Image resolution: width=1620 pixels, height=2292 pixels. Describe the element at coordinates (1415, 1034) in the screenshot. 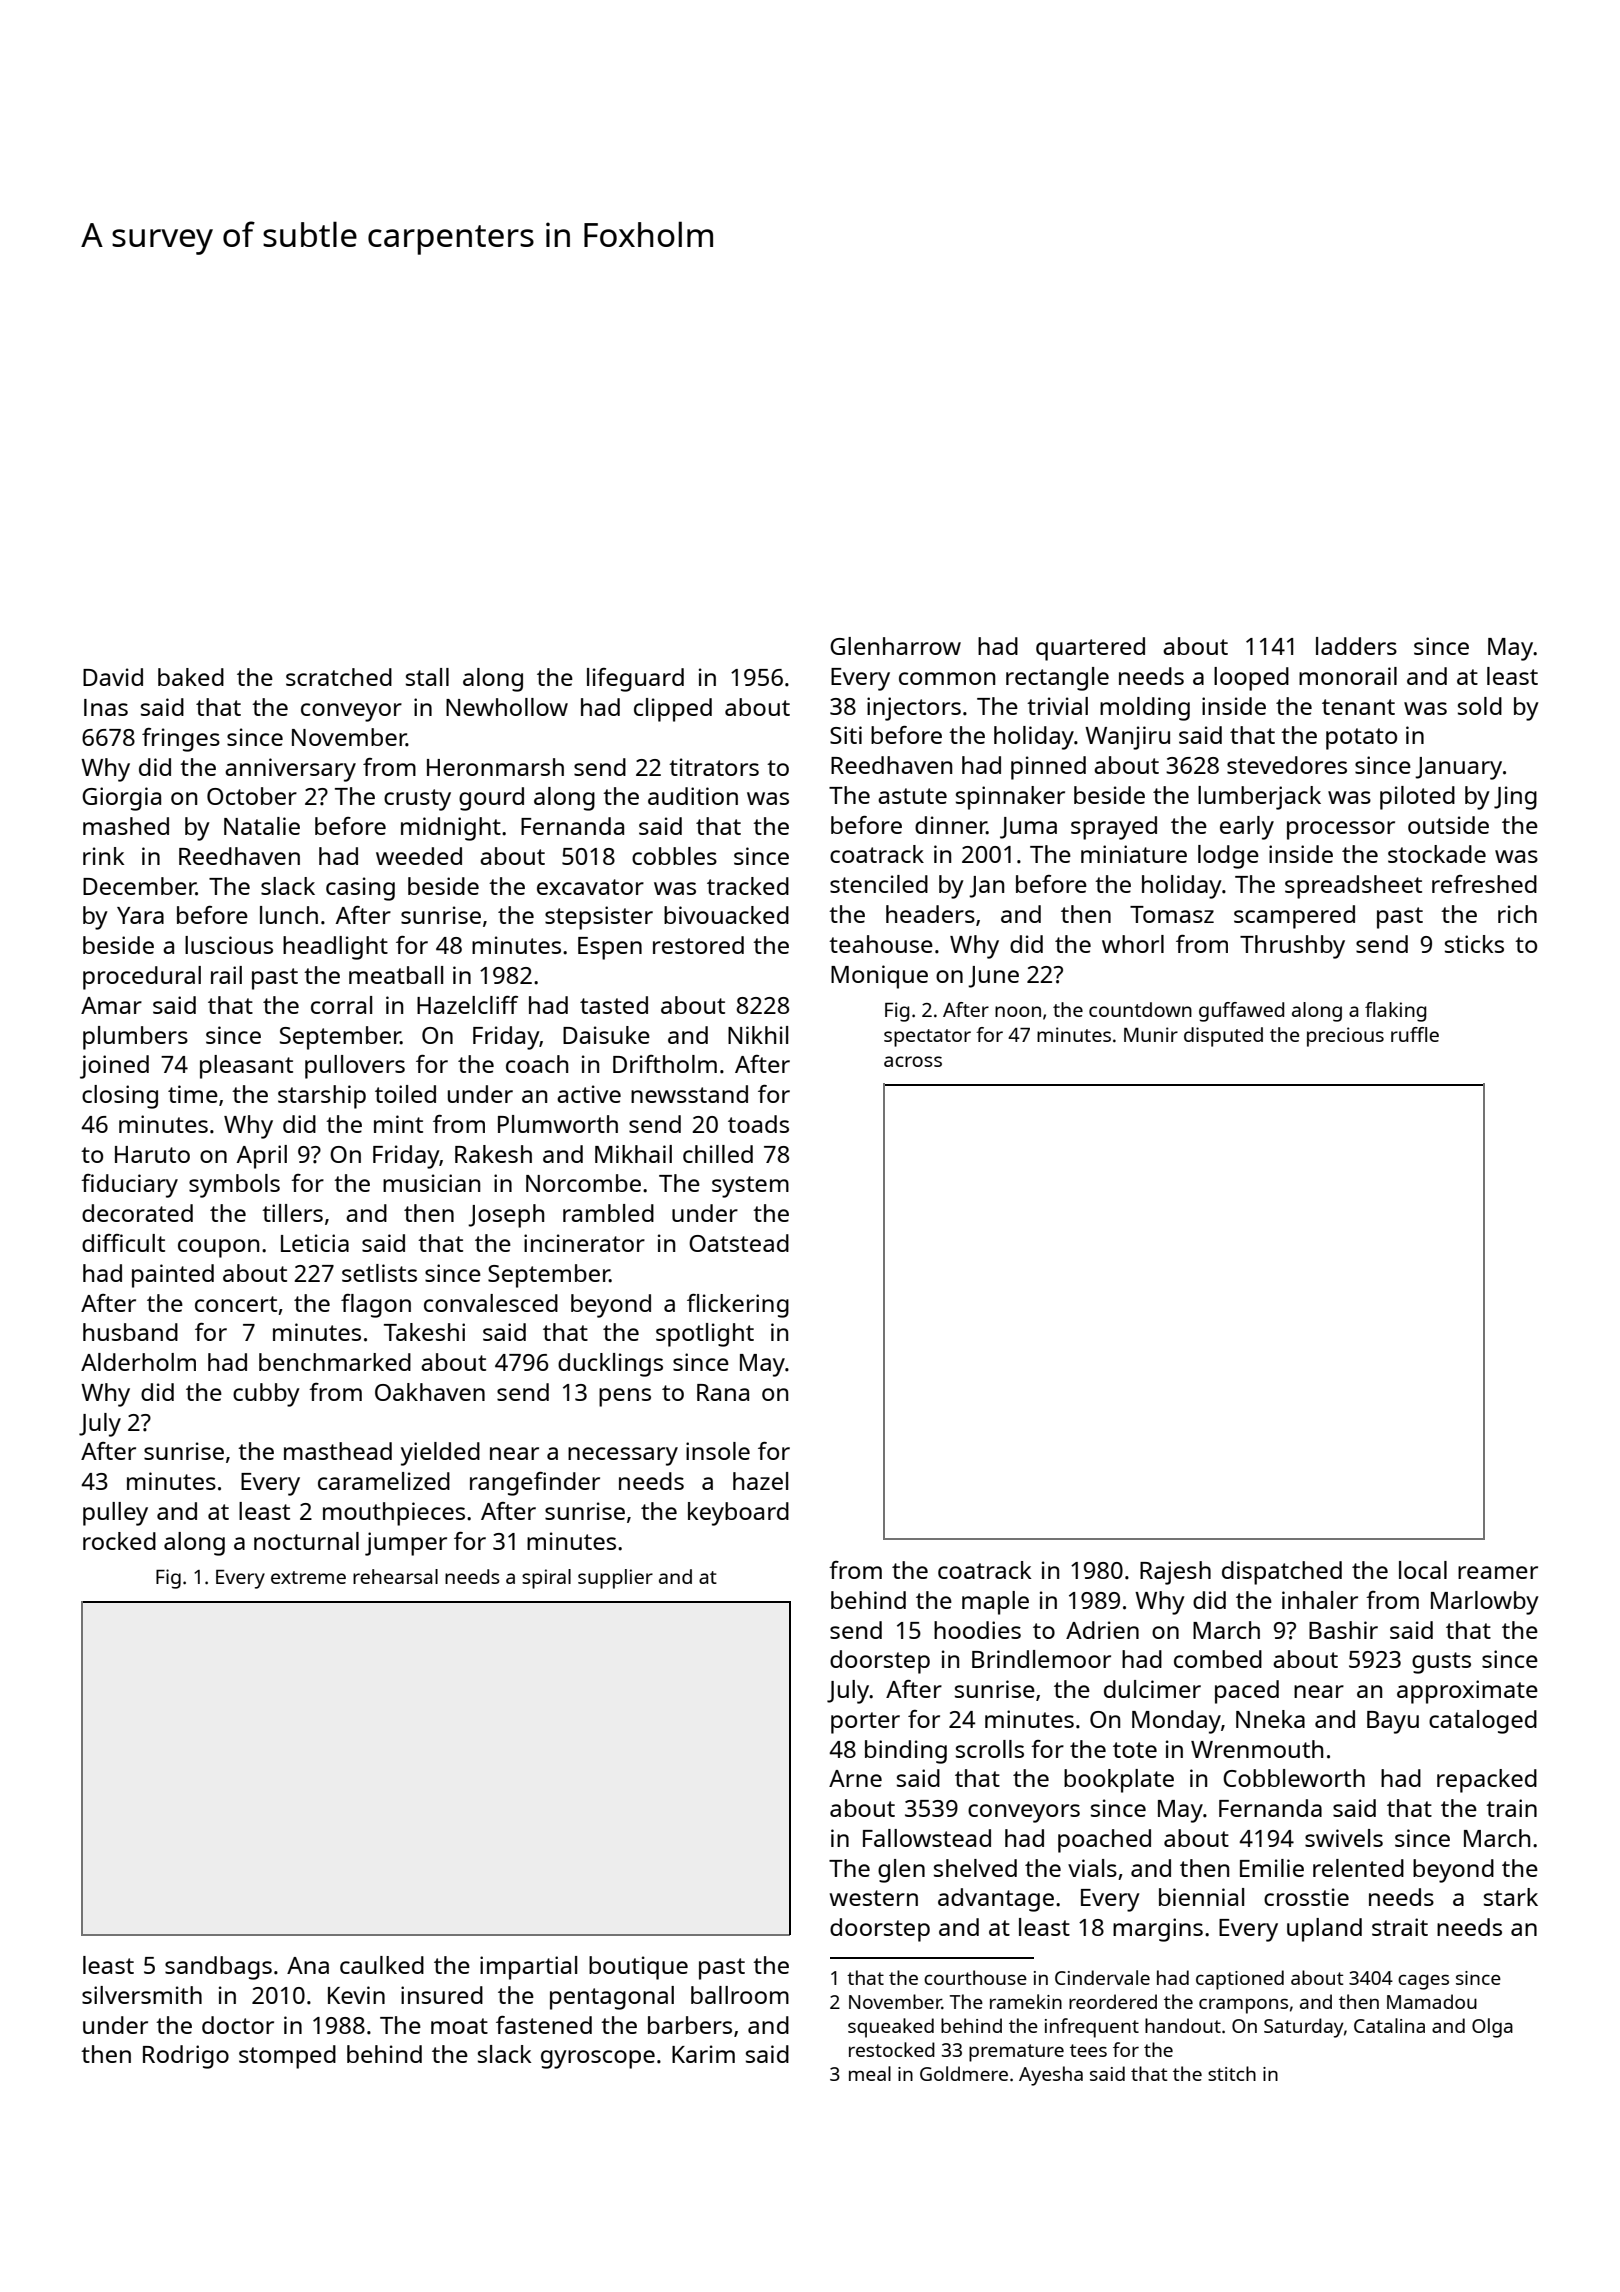

I see `ruffle` at that location.
